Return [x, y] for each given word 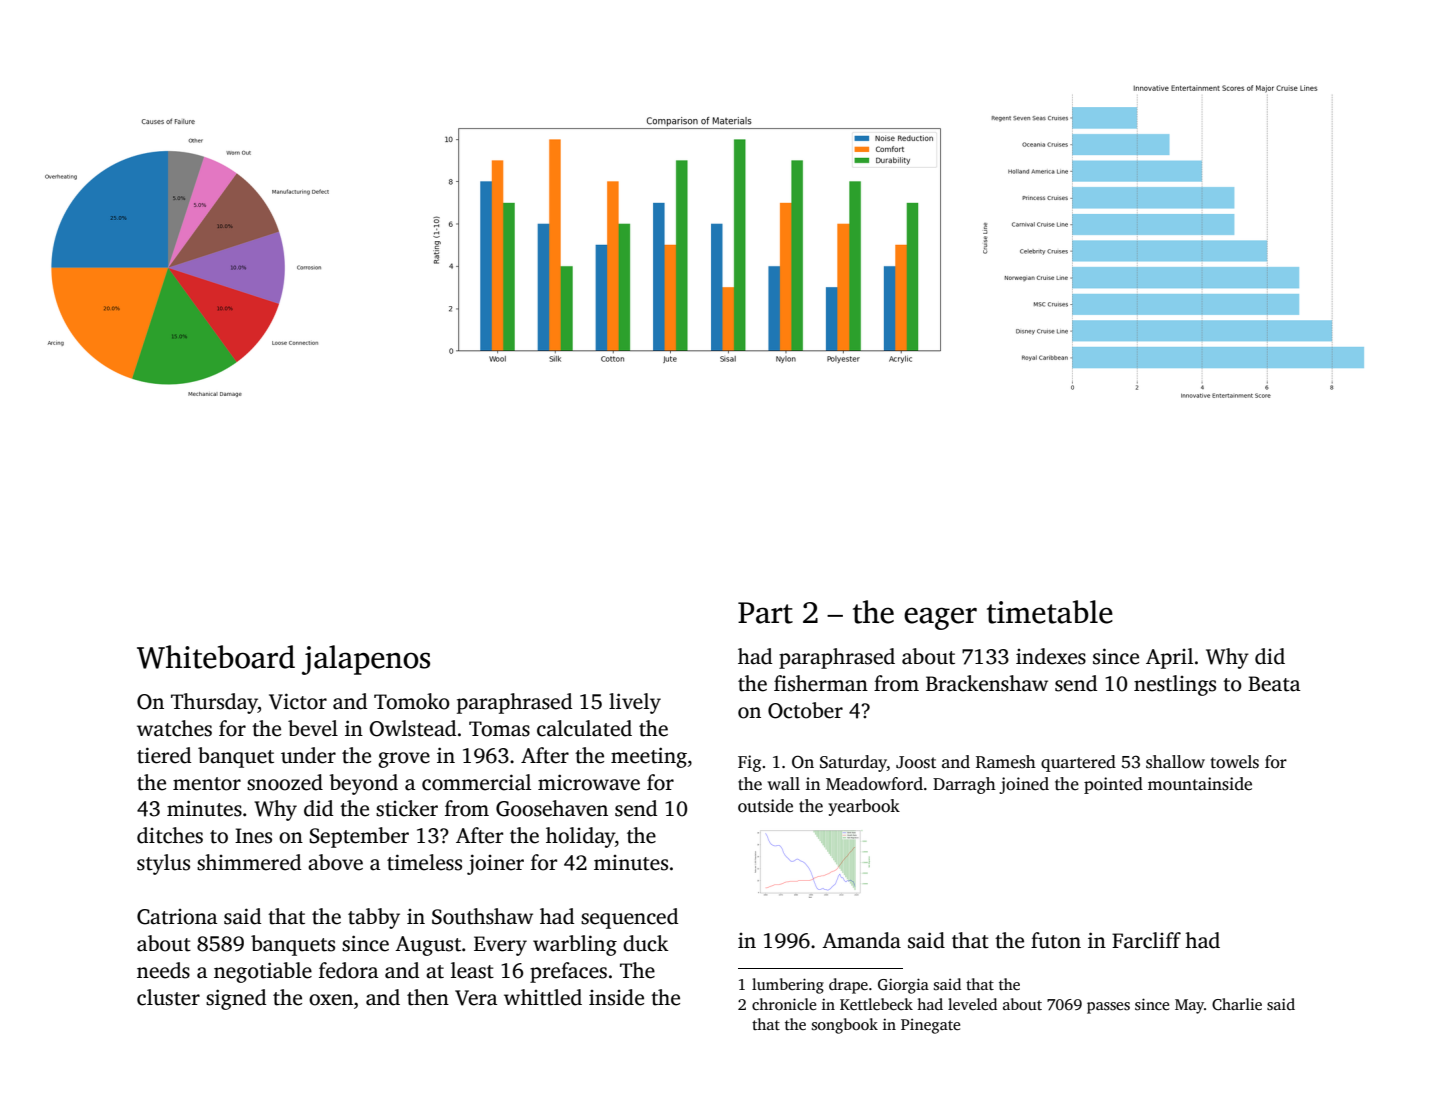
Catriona [177, 917]
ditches [170, 835]
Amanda [861, 940]
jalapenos [366, 660]
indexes [1051, 656]
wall [783, 783]
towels [1235, 762]
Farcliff [1146, 940]
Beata [1274, 684]
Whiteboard [216, 657]
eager [940, 618]
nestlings [1175, 685]
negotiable [263, 972]
